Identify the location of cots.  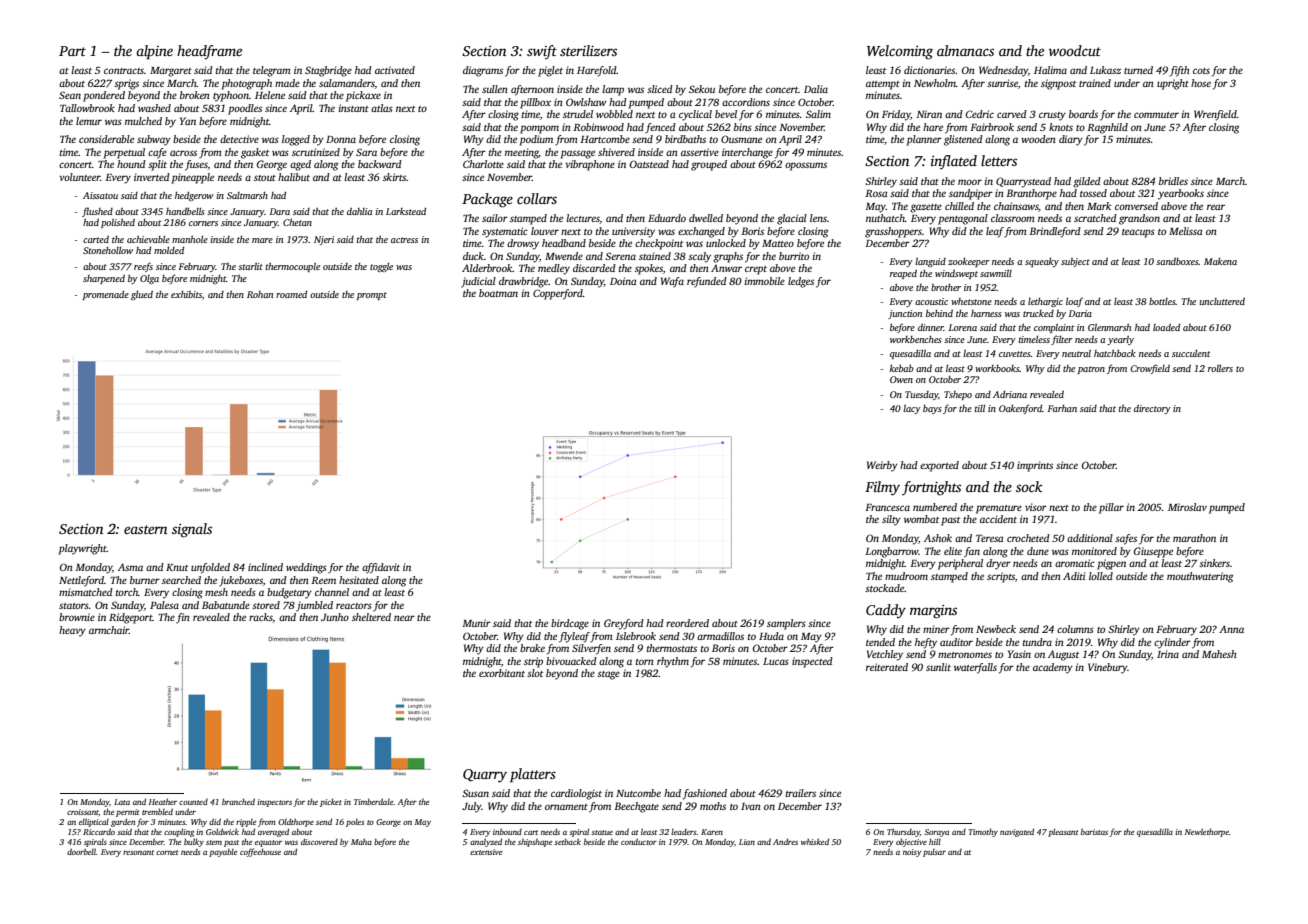
(1201, 71).
